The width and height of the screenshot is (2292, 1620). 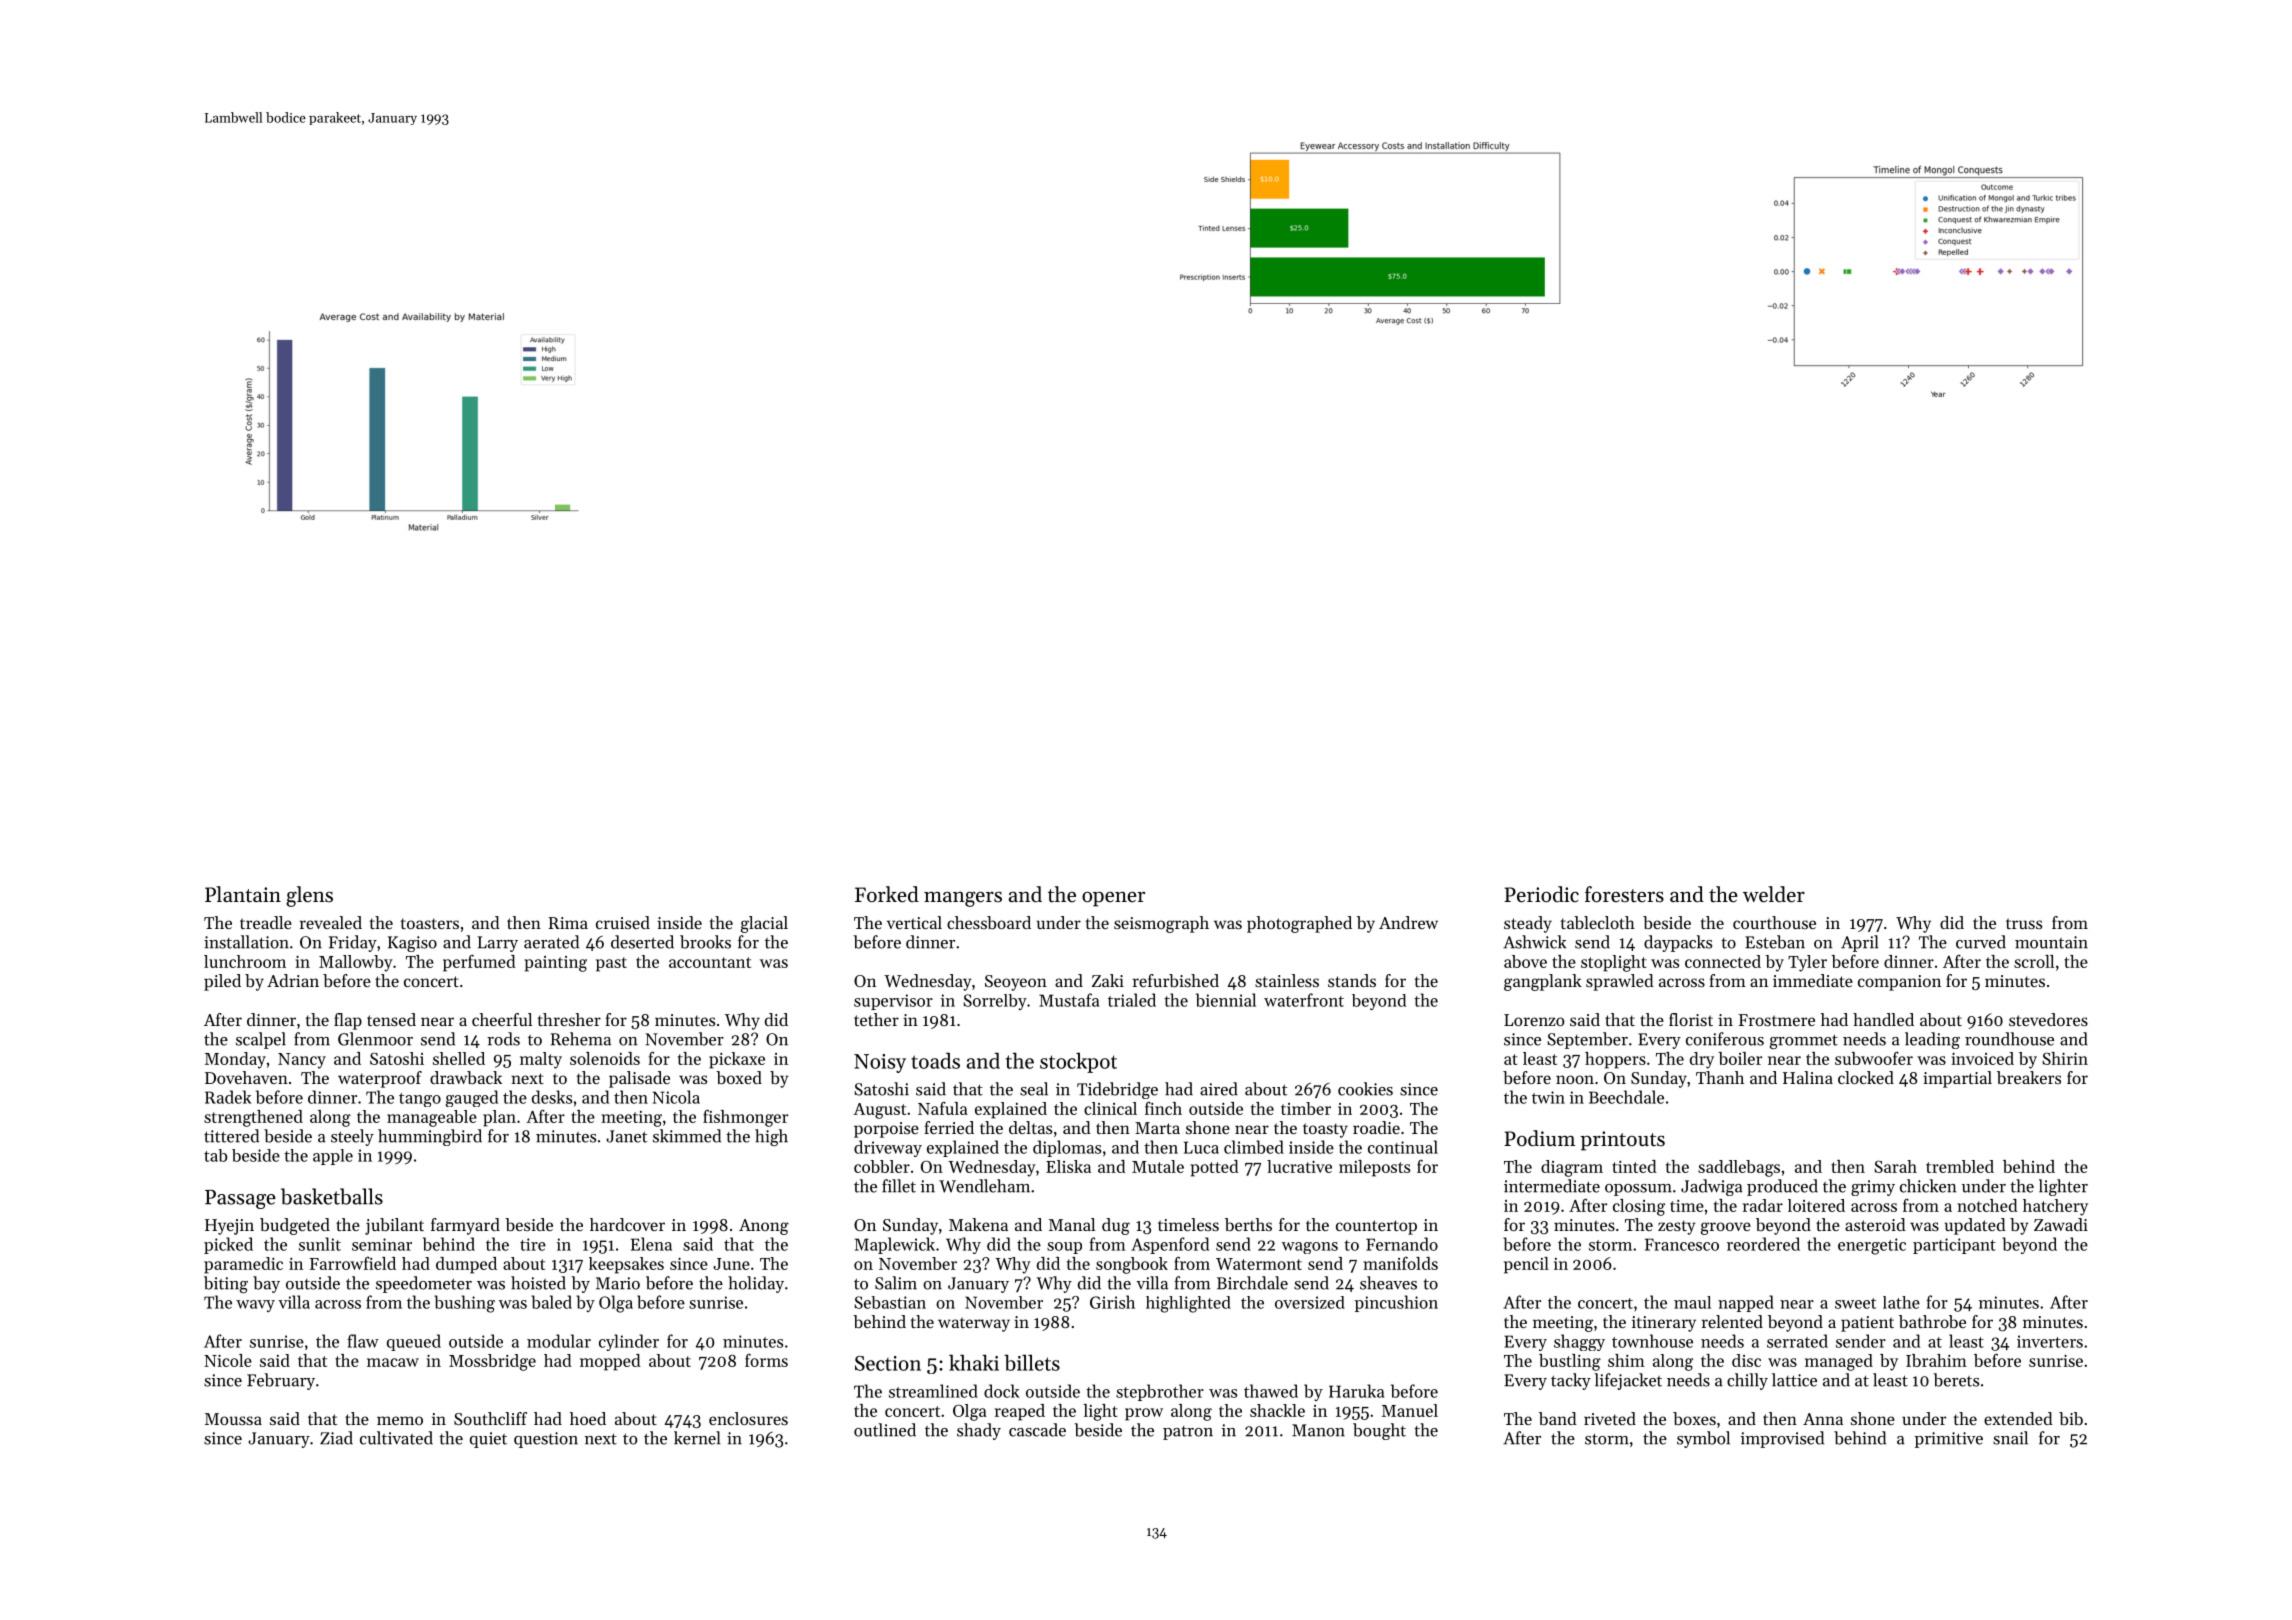 What do you see at coordinates (588, 1418) in the screenshot?
I see `hoed` at bounding box center [588, 1418].
